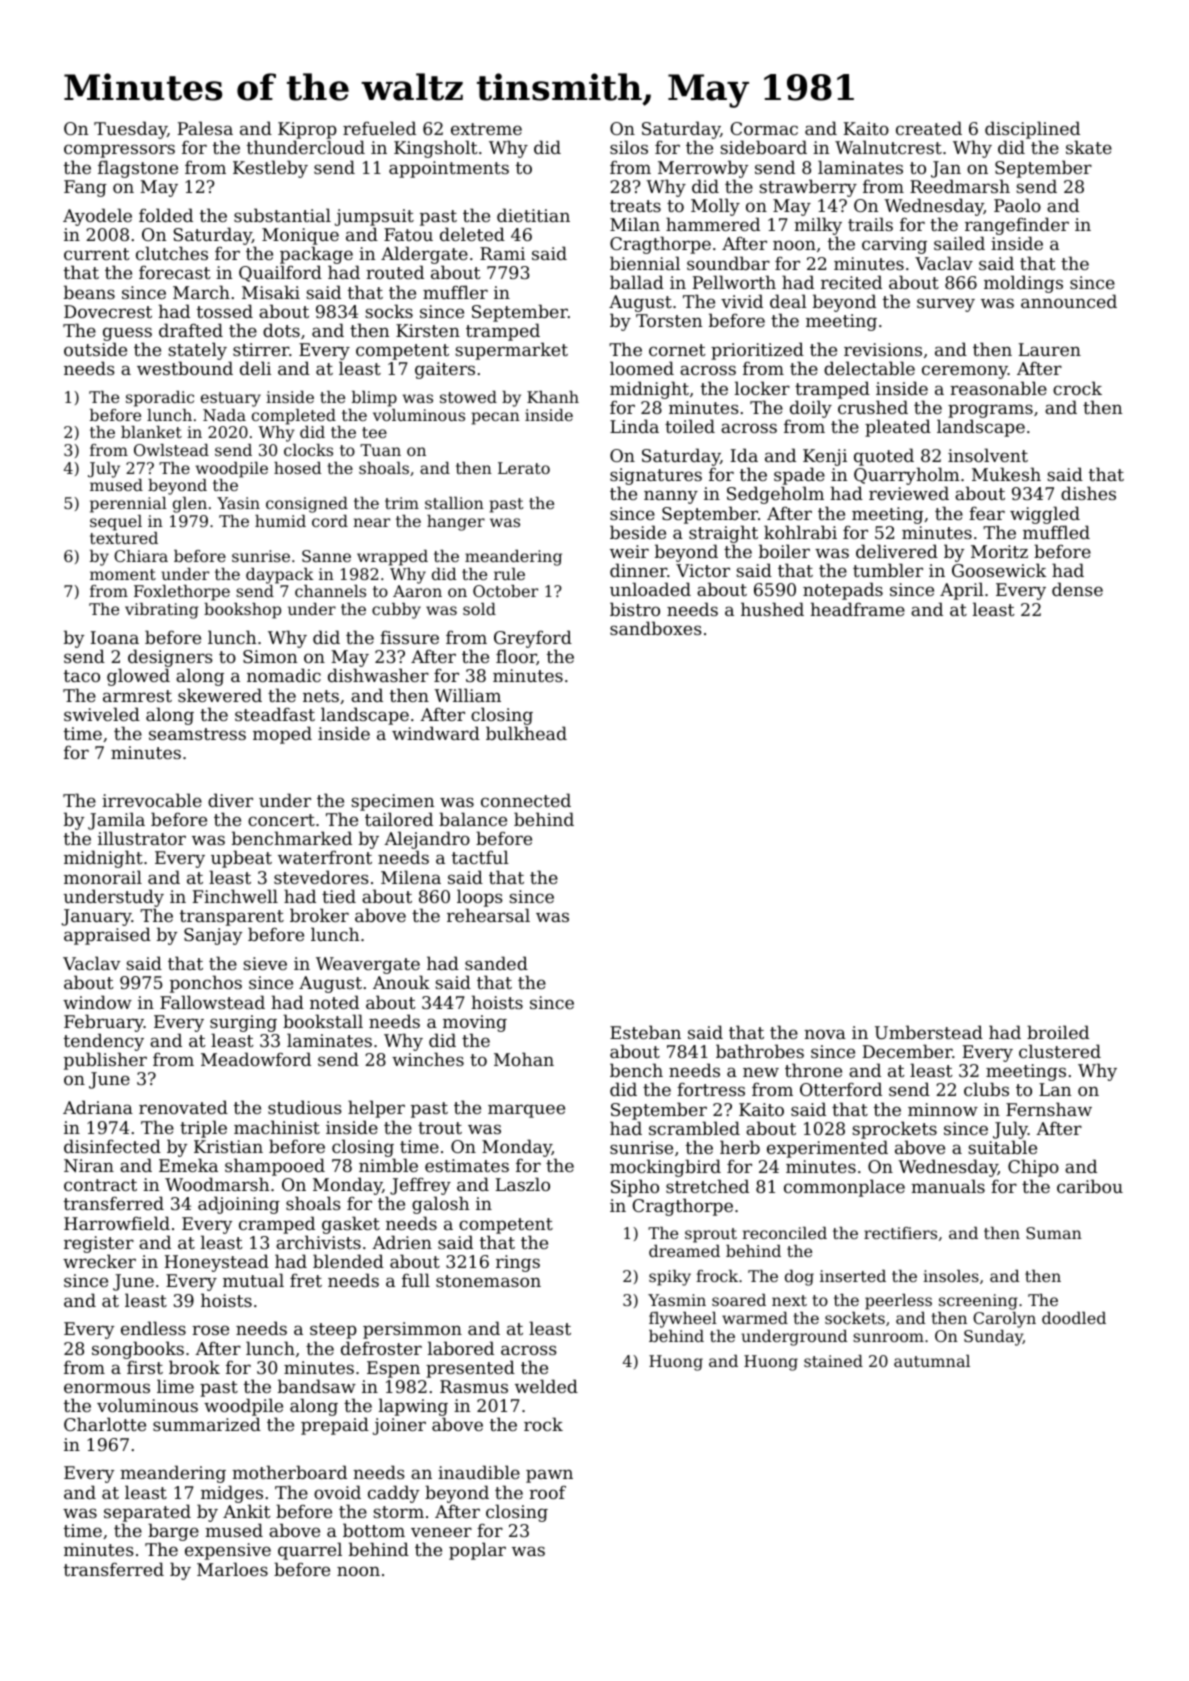 The width and height of the screenshot is (1189, 1681). I want to click on publisher, so click(105, 1061).
